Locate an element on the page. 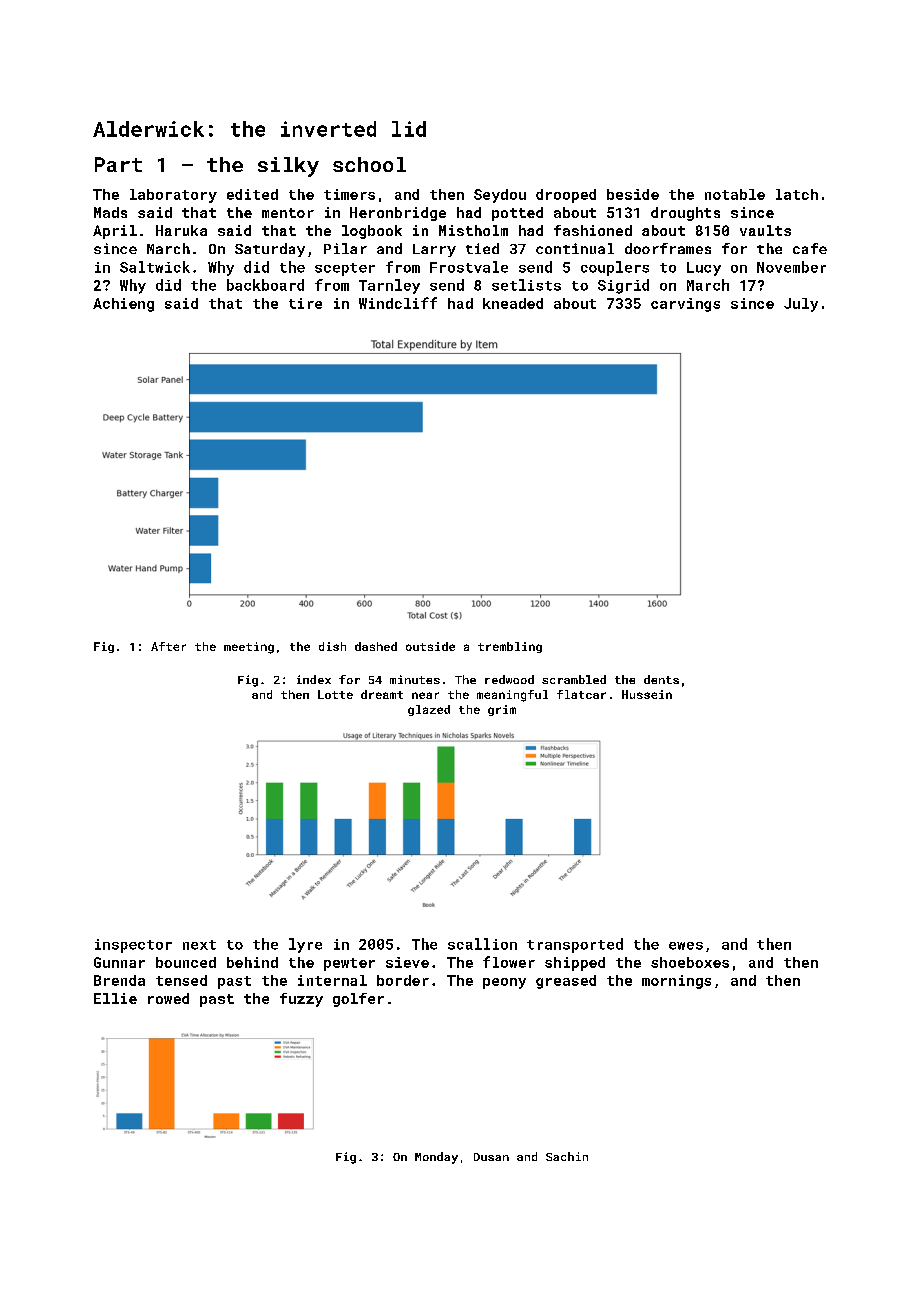 This page has height=1308, width=924. edited is located at coordinates (252, 194).
